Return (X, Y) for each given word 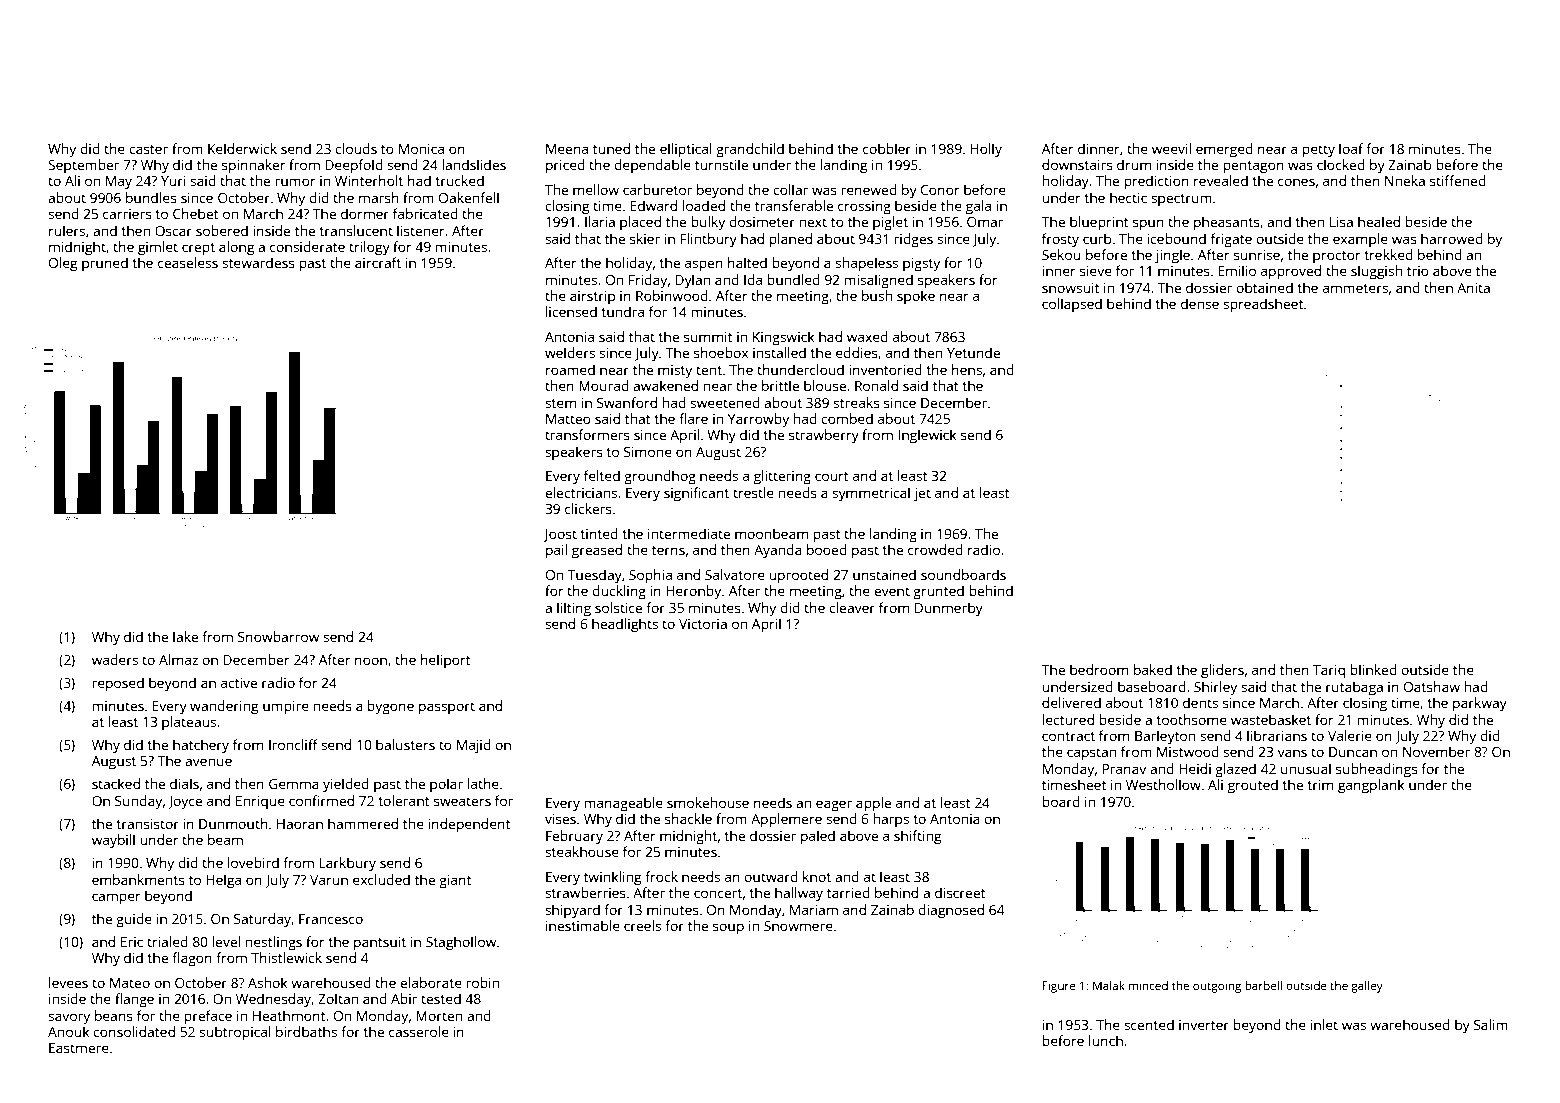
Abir (404, 998)
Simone (648, 452)
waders (115, 659)
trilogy (369, 248)
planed (791, 240)
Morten (439, 1016)
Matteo (568, 419)
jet (922, 494)
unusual (1306, 768)
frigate (1231, 240)
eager (834, 806)
